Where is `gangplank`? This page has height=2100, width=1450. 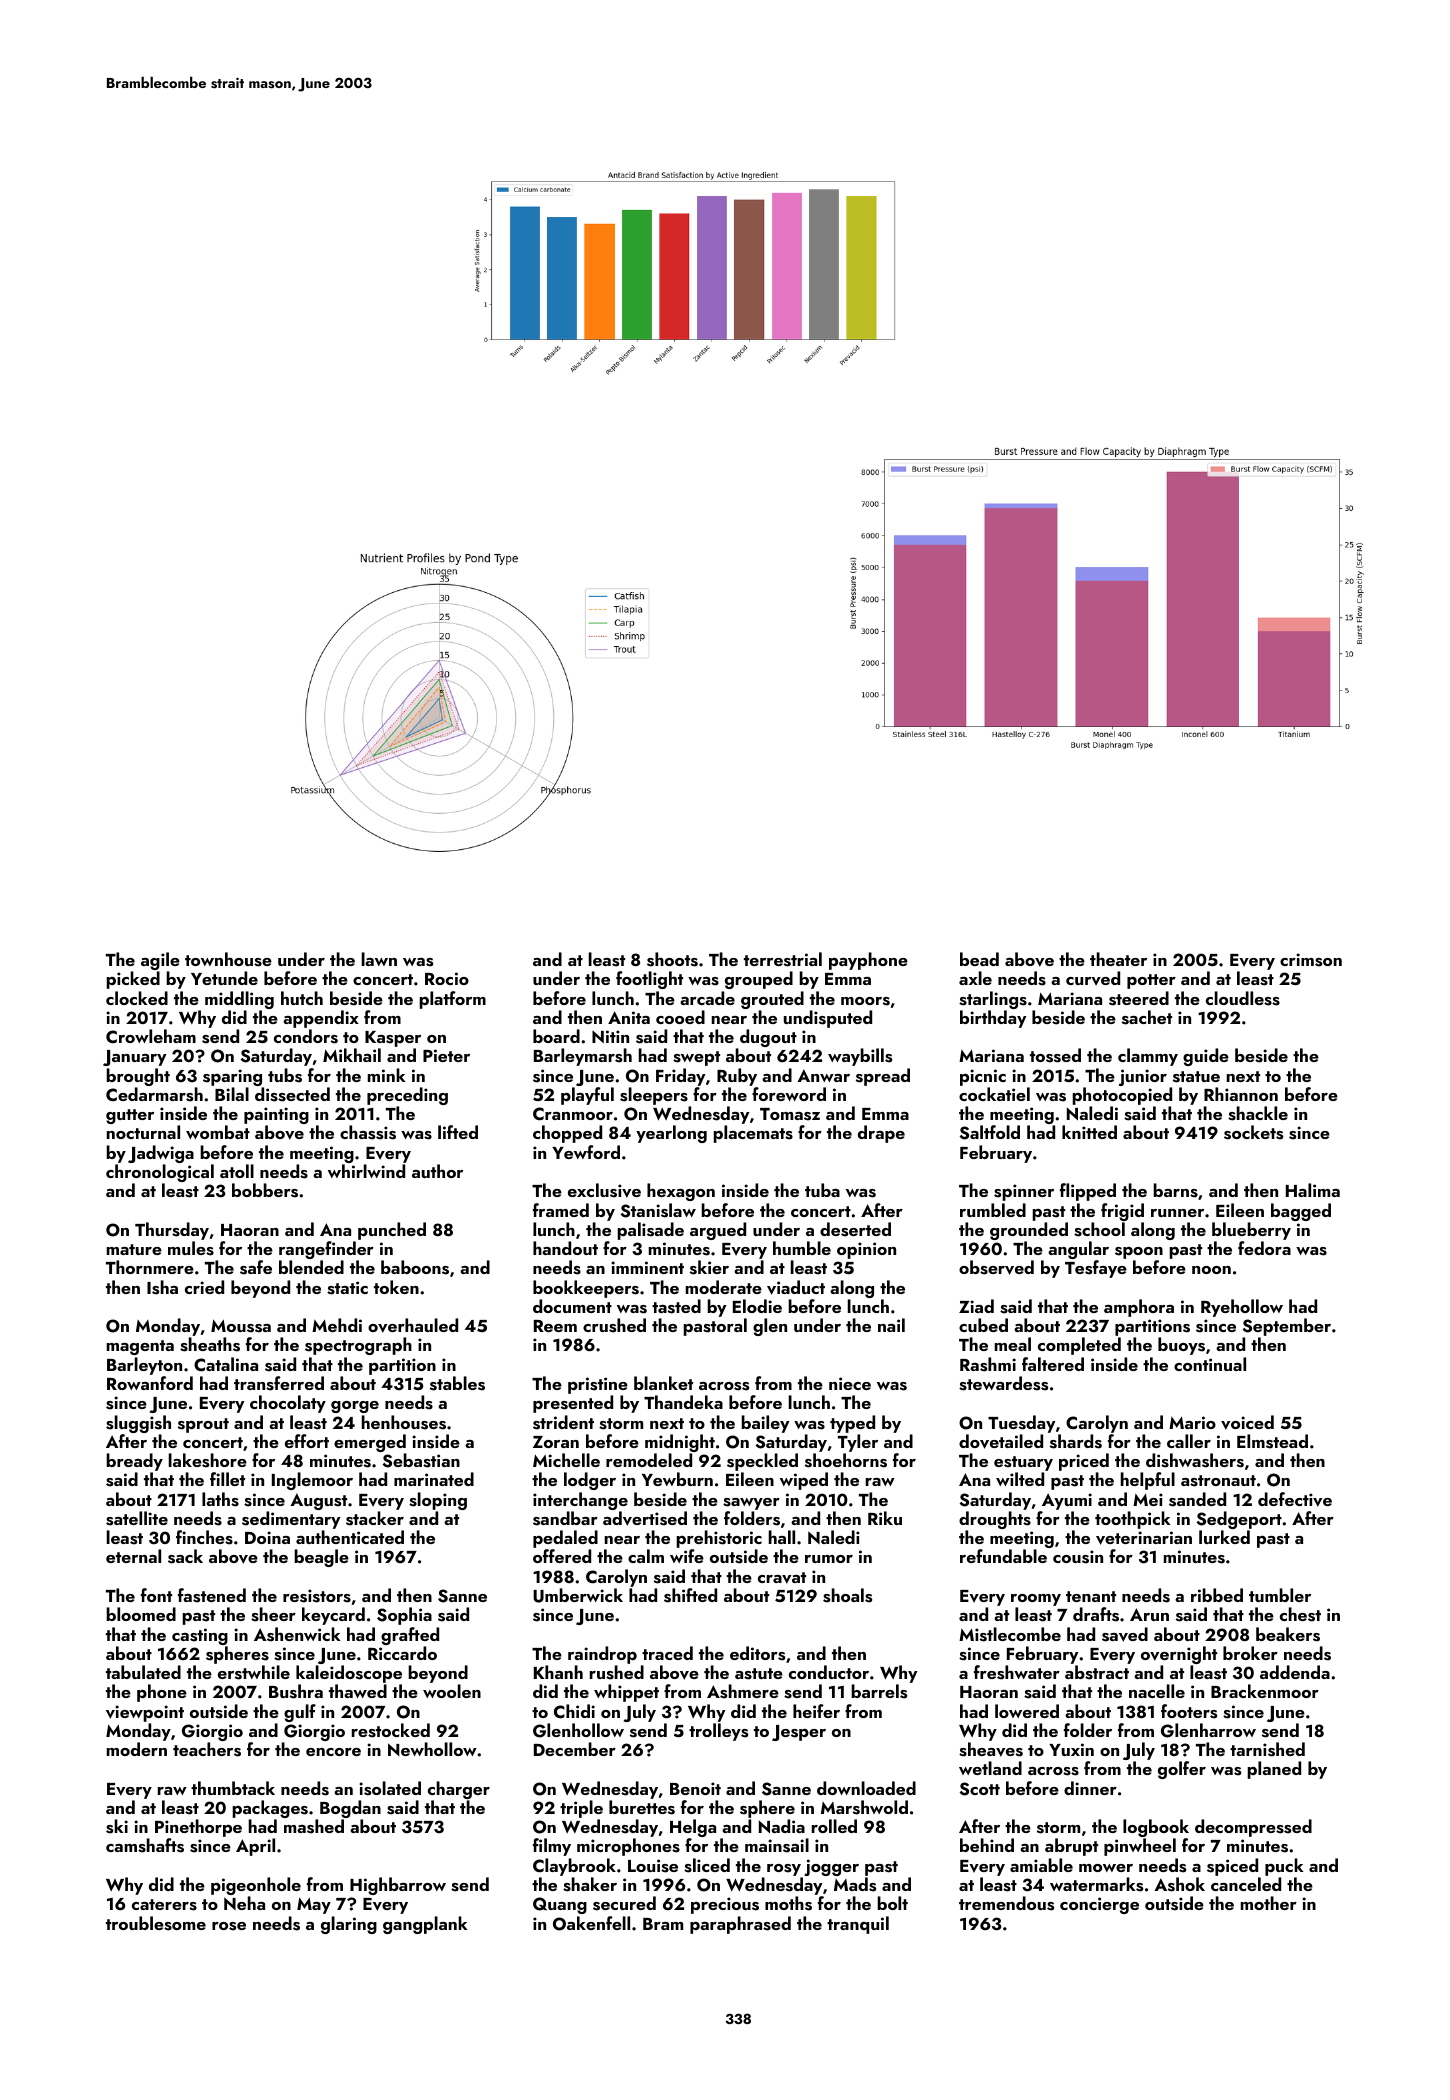 gangplank is located at coordinates (425, 1925).
